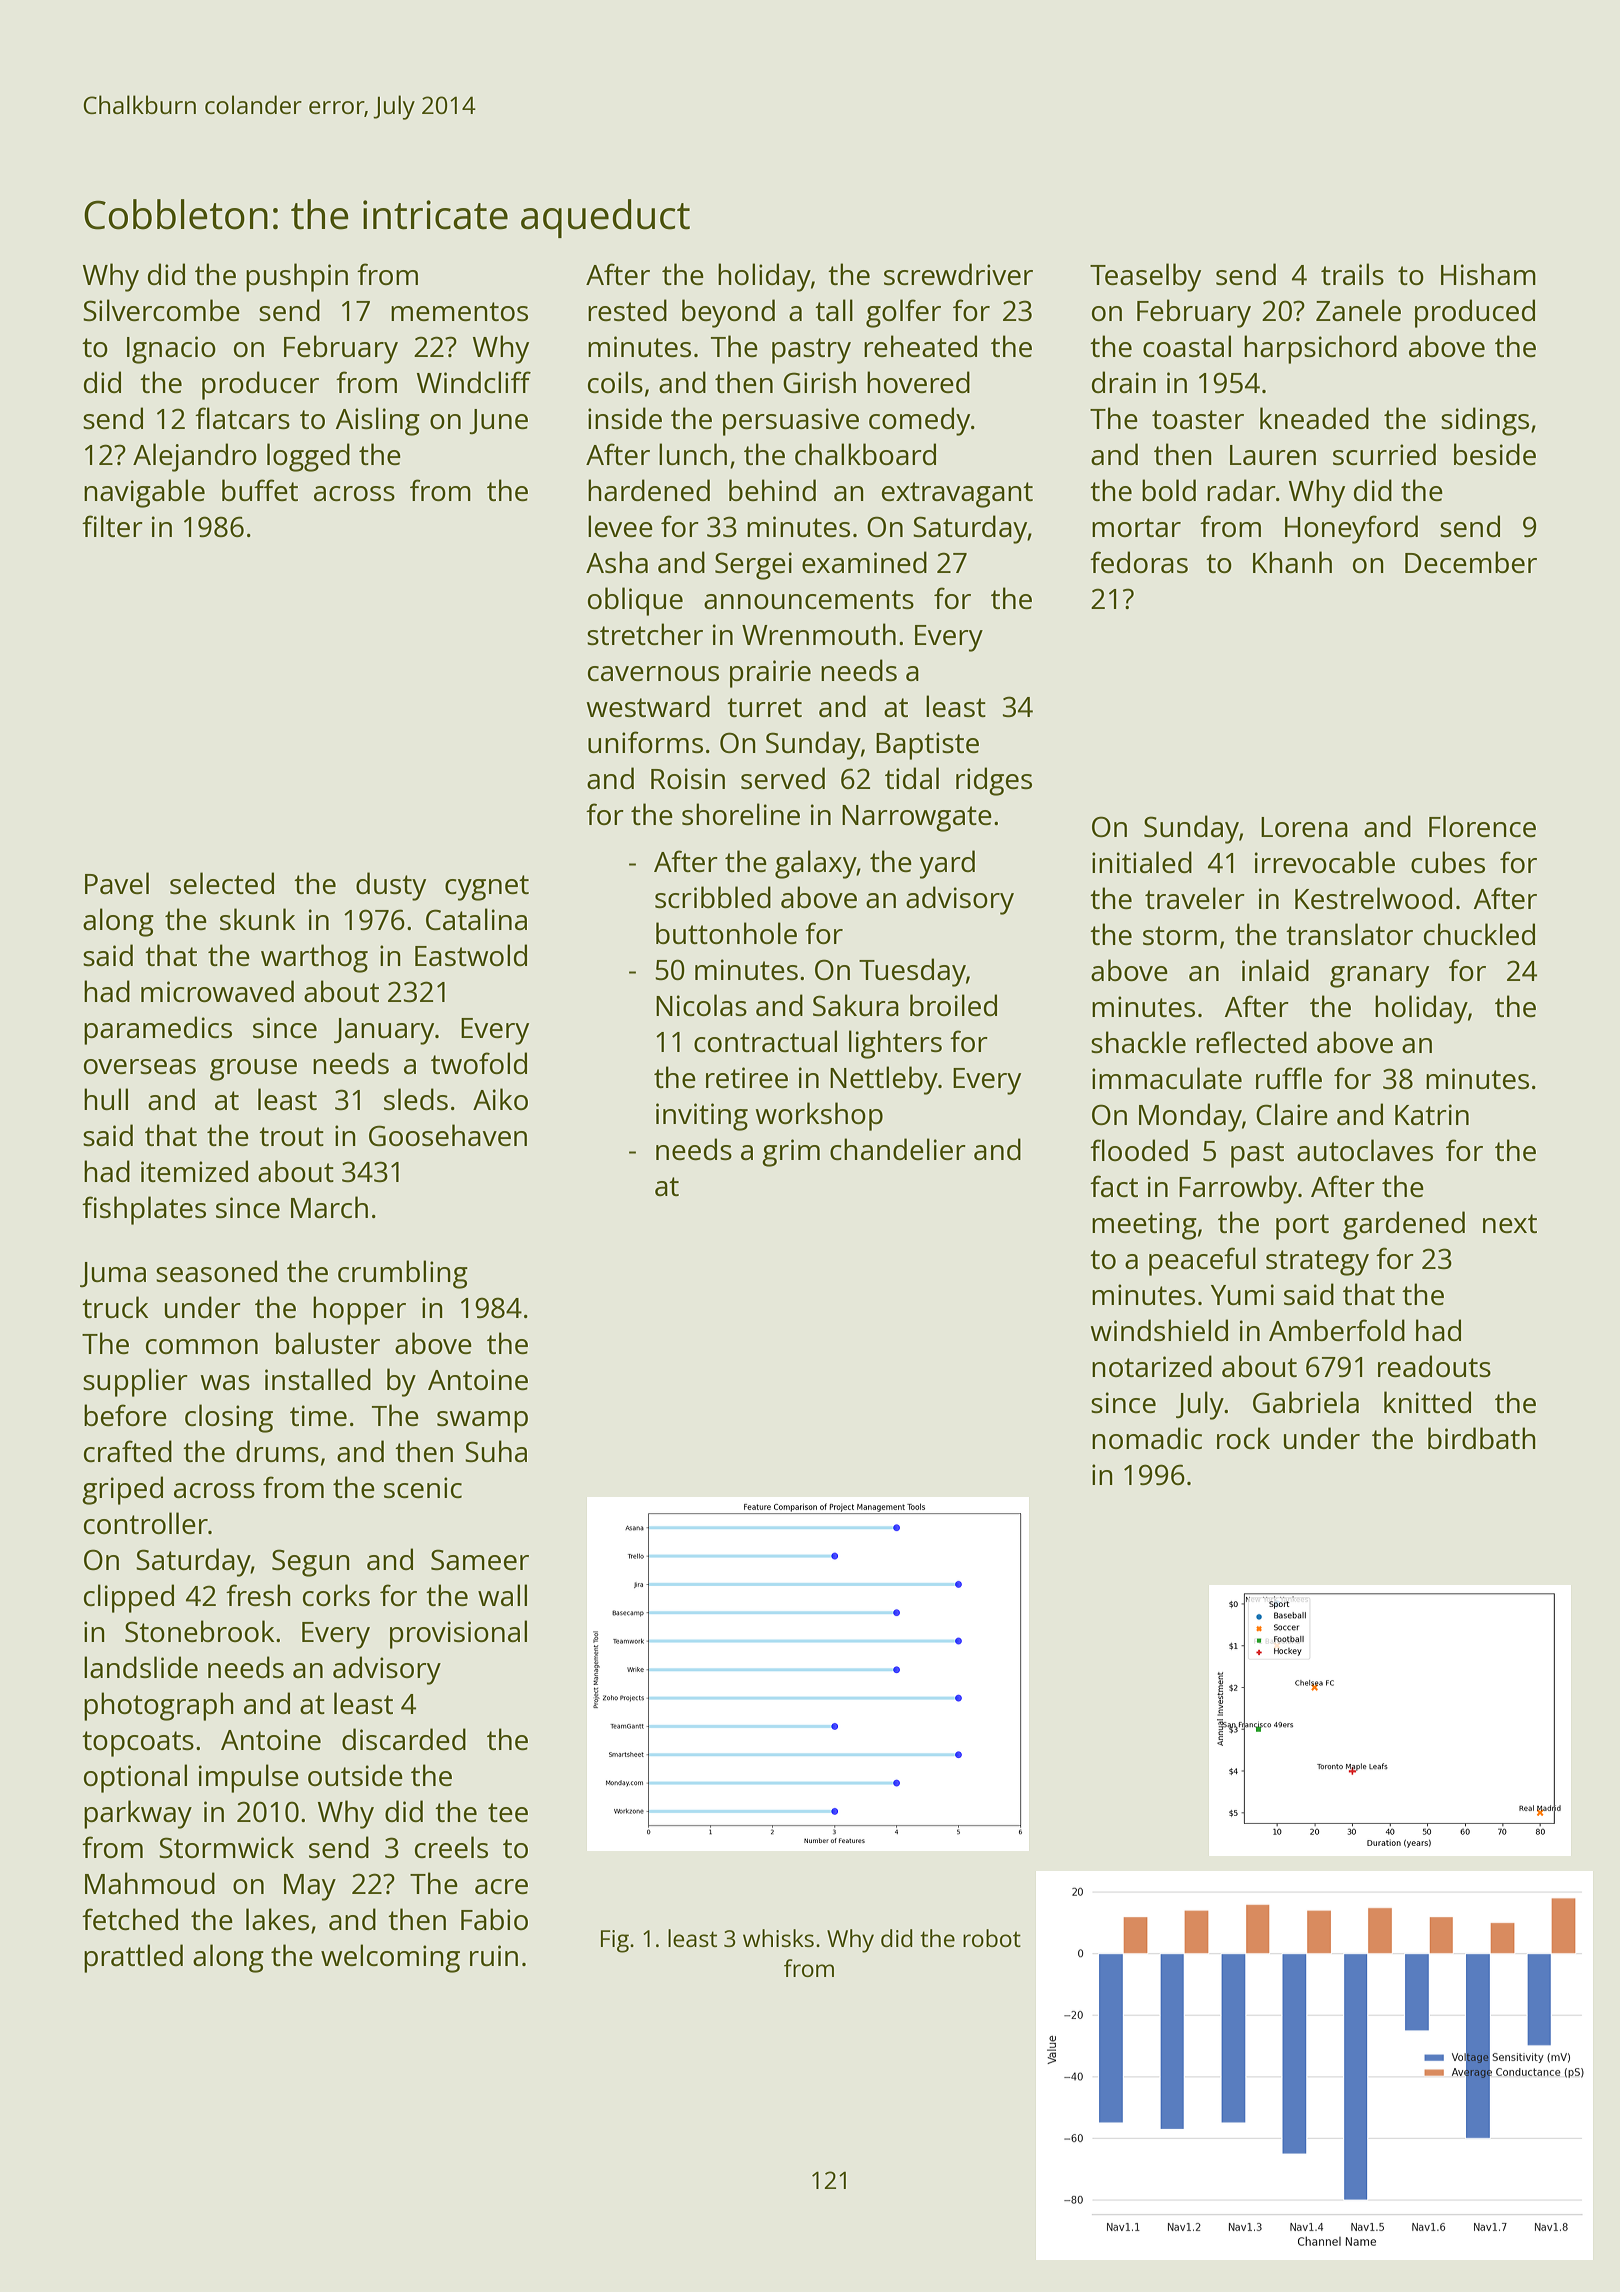 This screenshot has width=1620, height=2292. Describe the element at coordinates (161, 310) in the screenshot. I see `Silvercombe` at that location.
